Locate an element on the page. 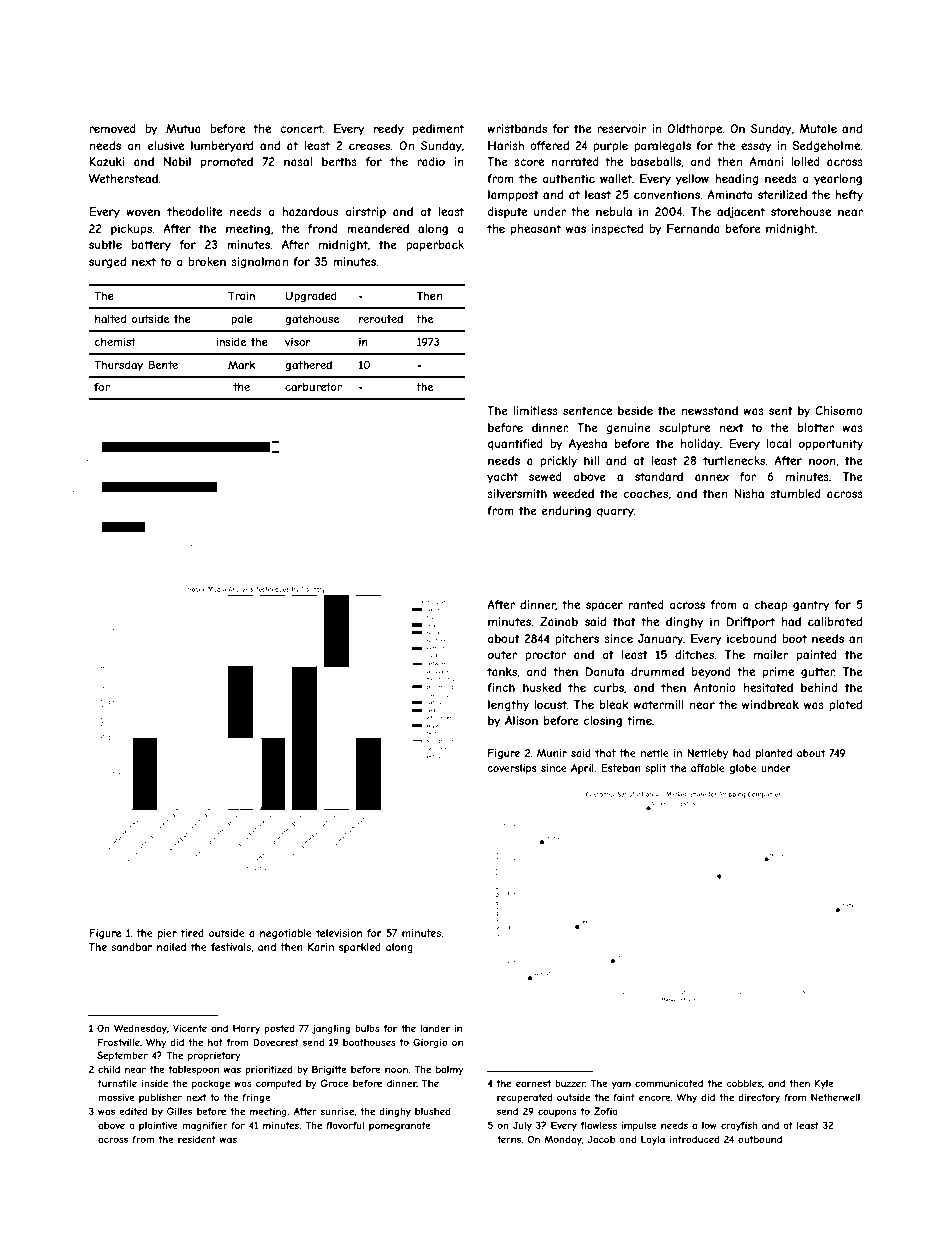 The width and height of the page is (952, 1233). yearlong is located at coordinates (838, 180).
